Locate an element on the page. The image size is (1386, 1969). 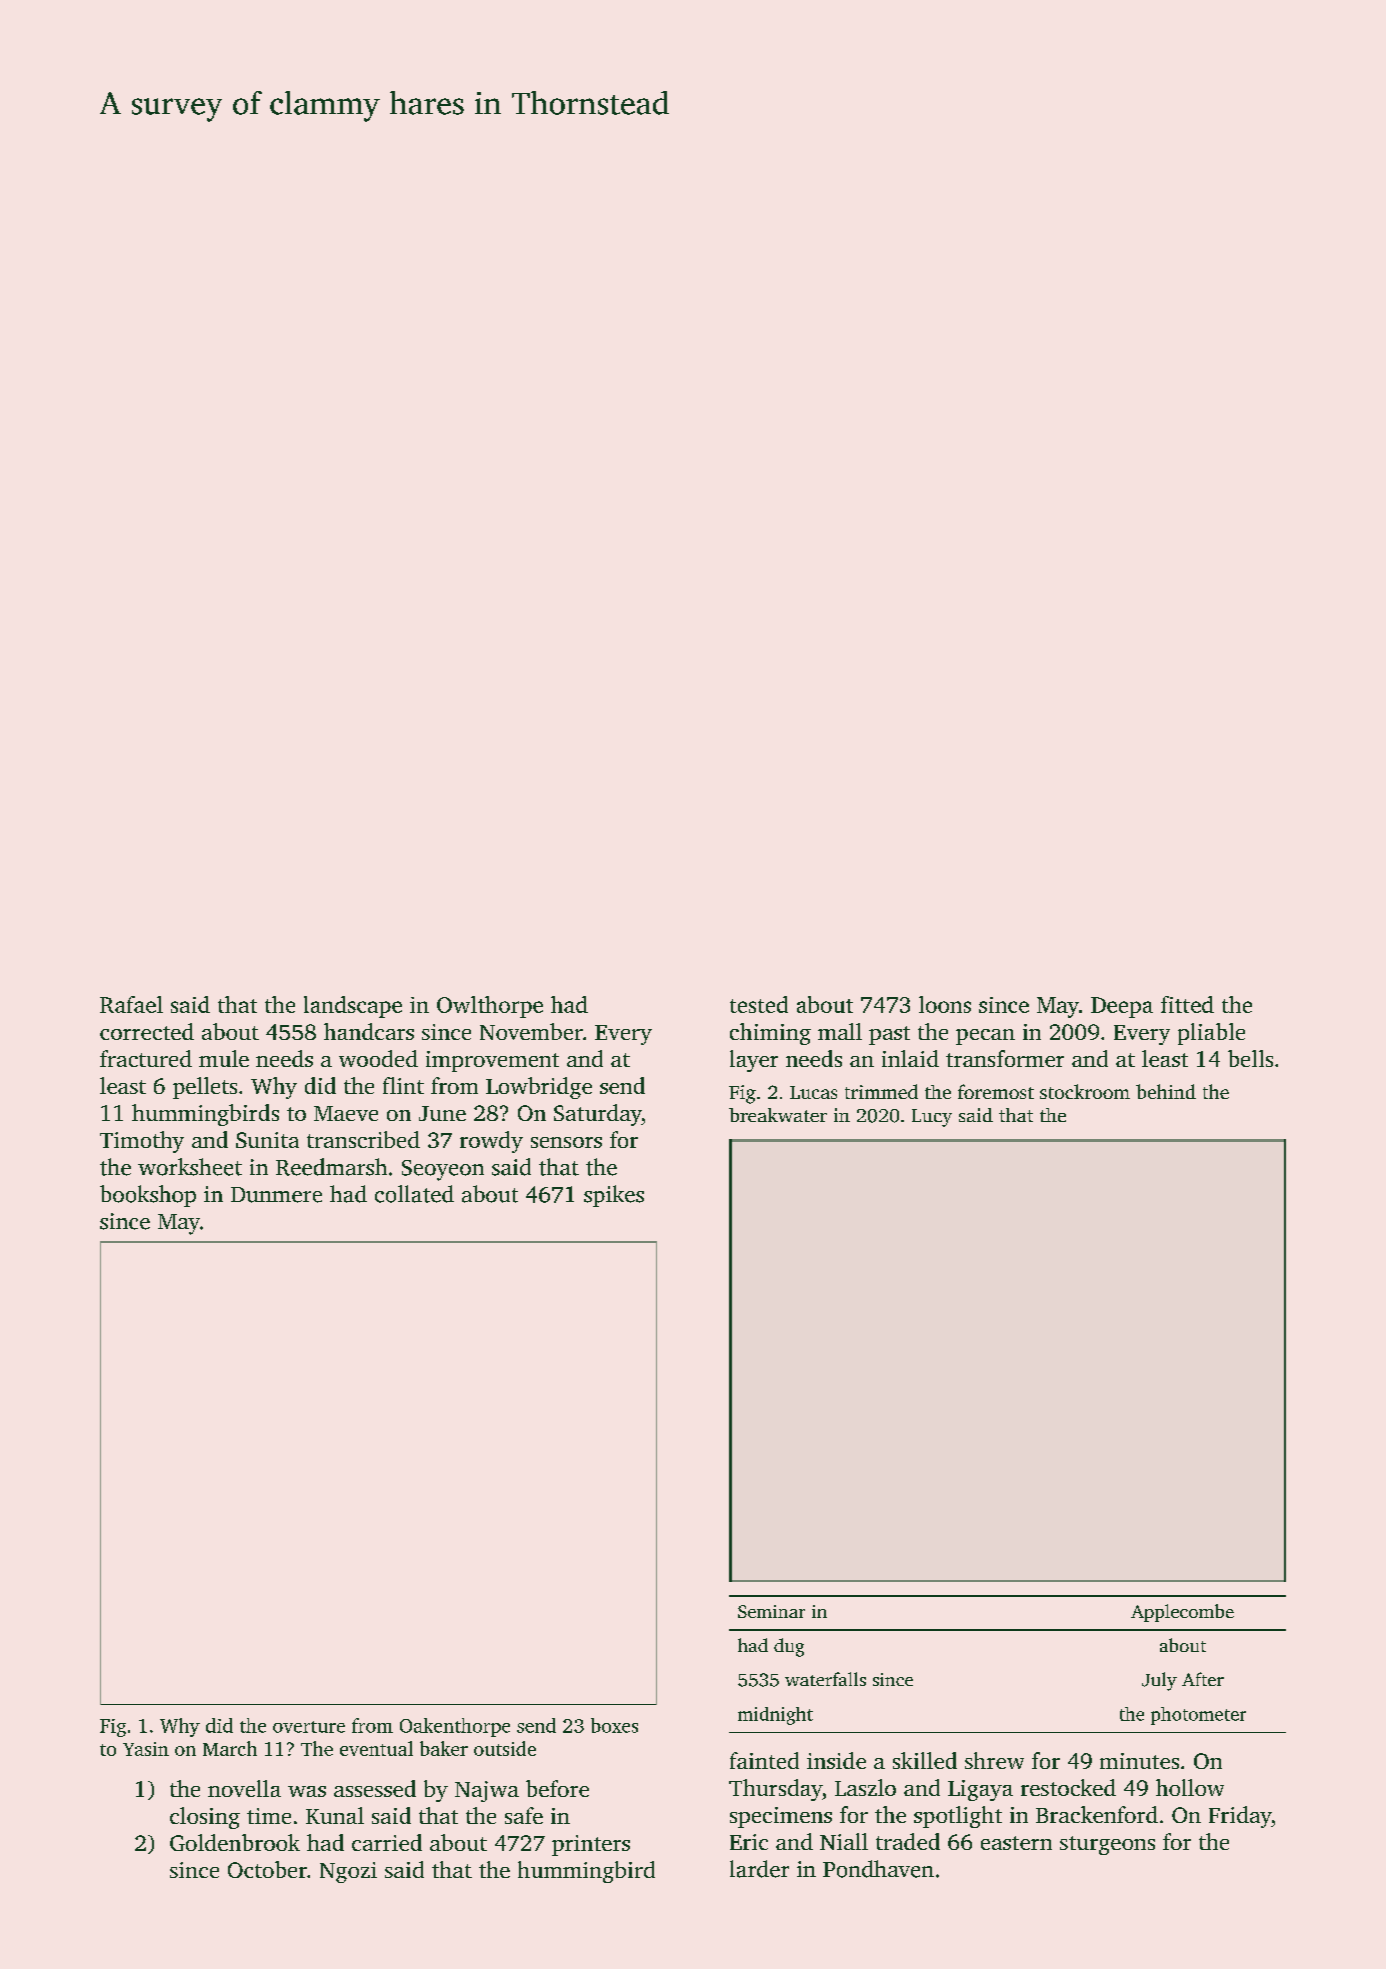
pliable is located at coordinates (1211, 1034).
